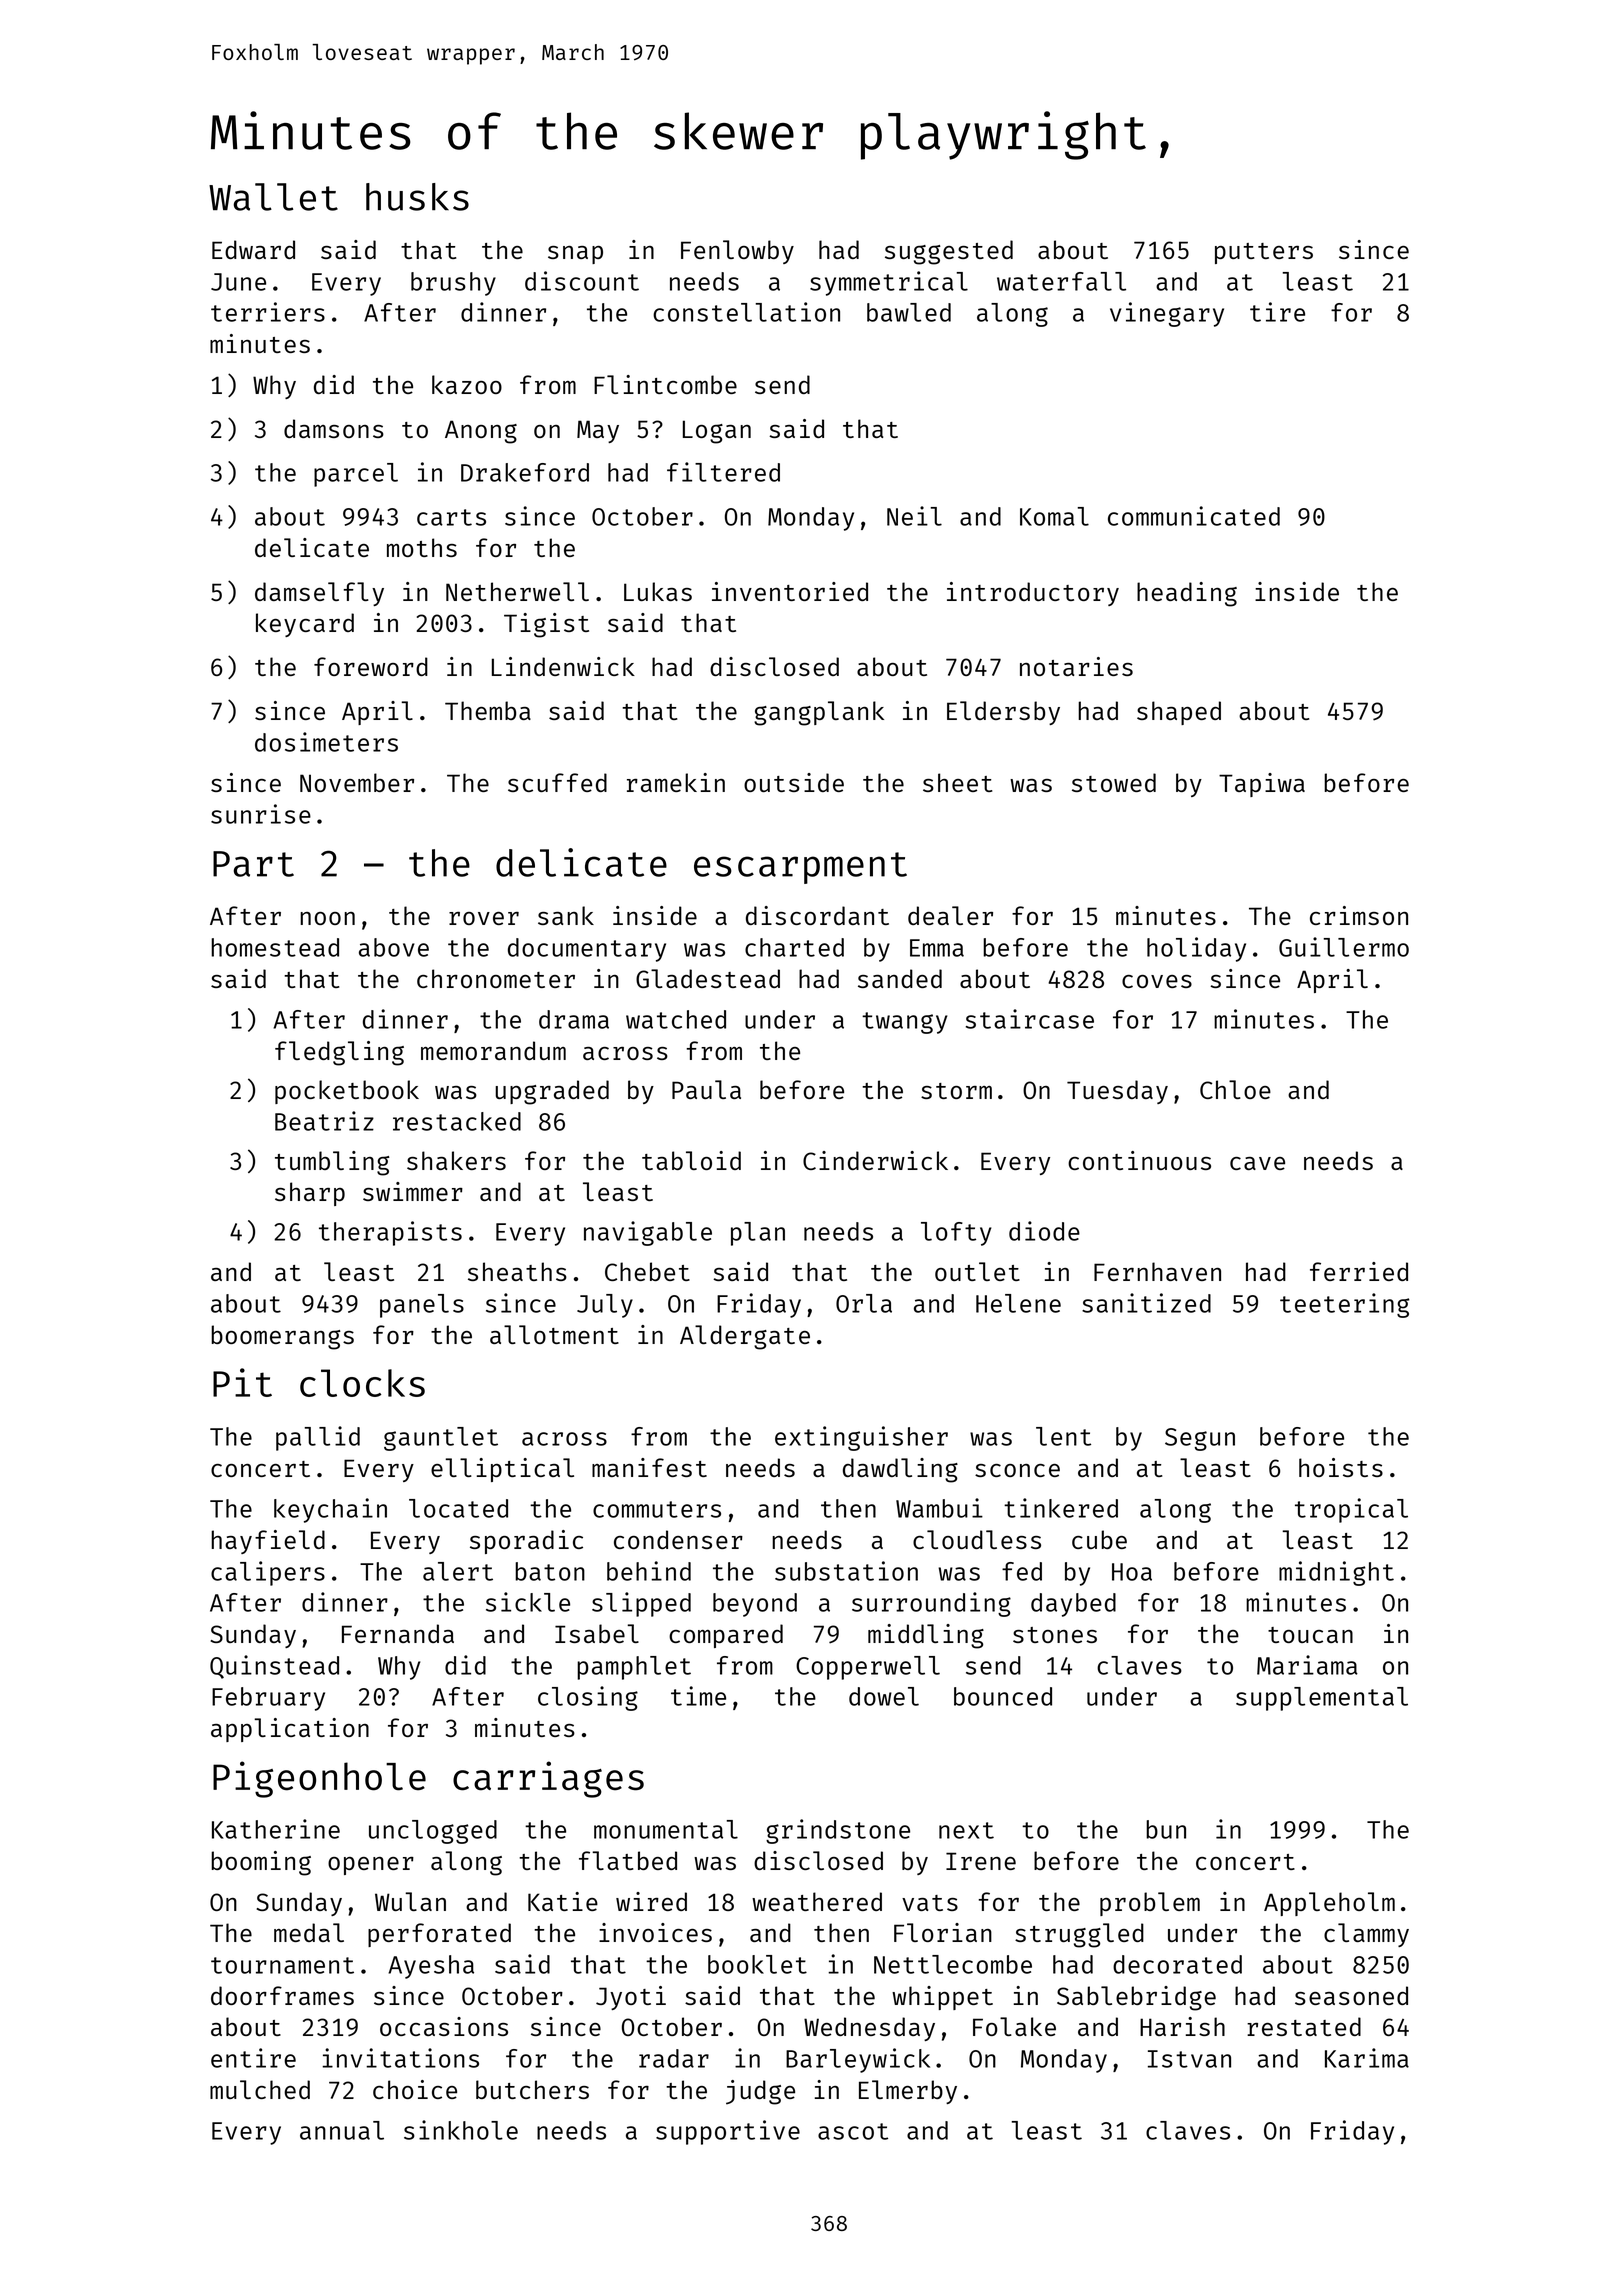 This page has height=2292, width=1620. I want to click on Istvan, so click(1189, 2059).
